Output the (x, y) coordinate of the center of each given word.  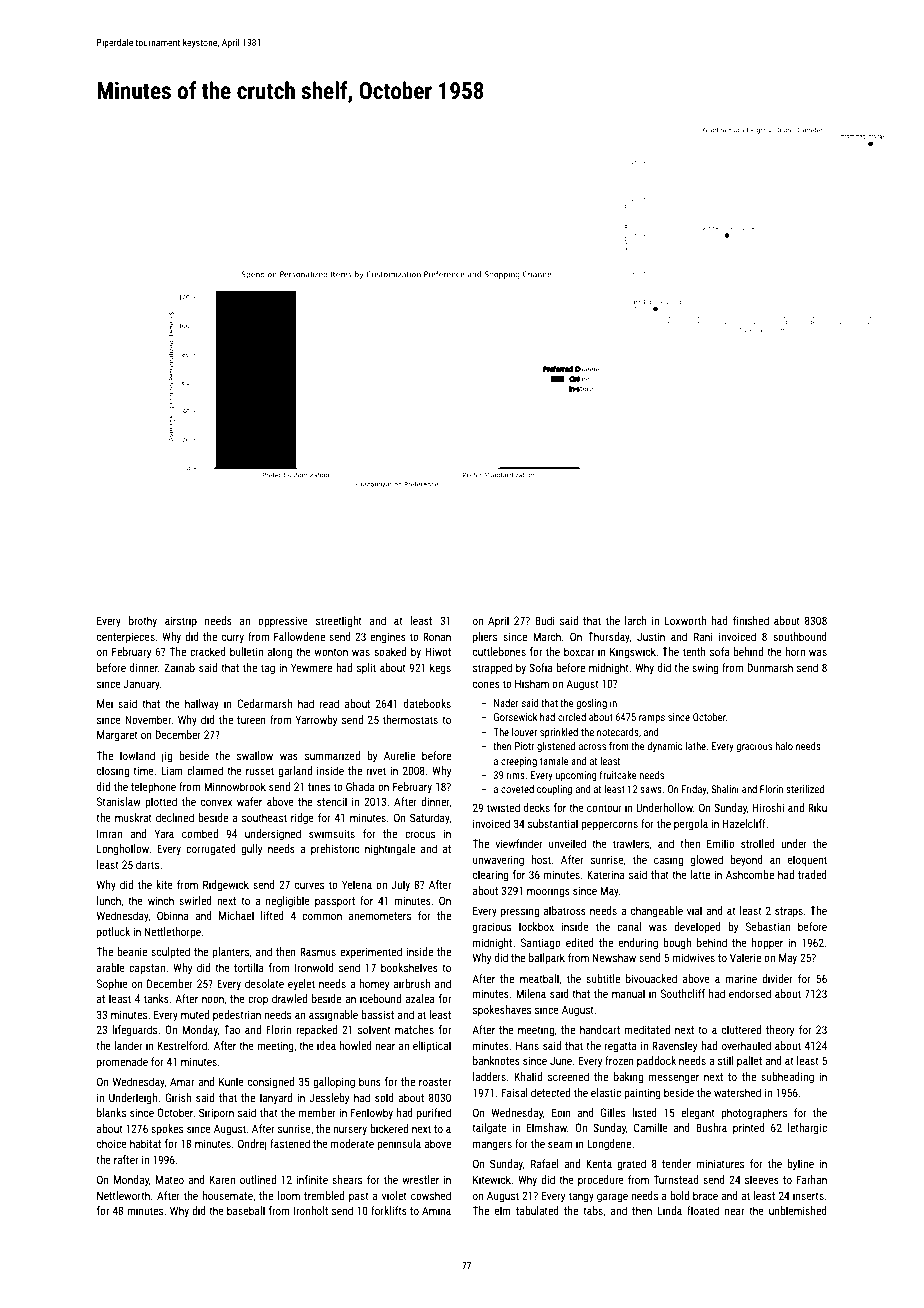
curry (233, 639)
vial (694, 910)
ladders (489, 1076)
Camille (651, 1127)
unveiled (567, 843)
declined (175, 817)
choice (112, 1143)
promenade (122, 1063)
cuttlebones (499, 651)
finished (751, 620)
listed (644, 1112)
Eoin (561, 1112)
